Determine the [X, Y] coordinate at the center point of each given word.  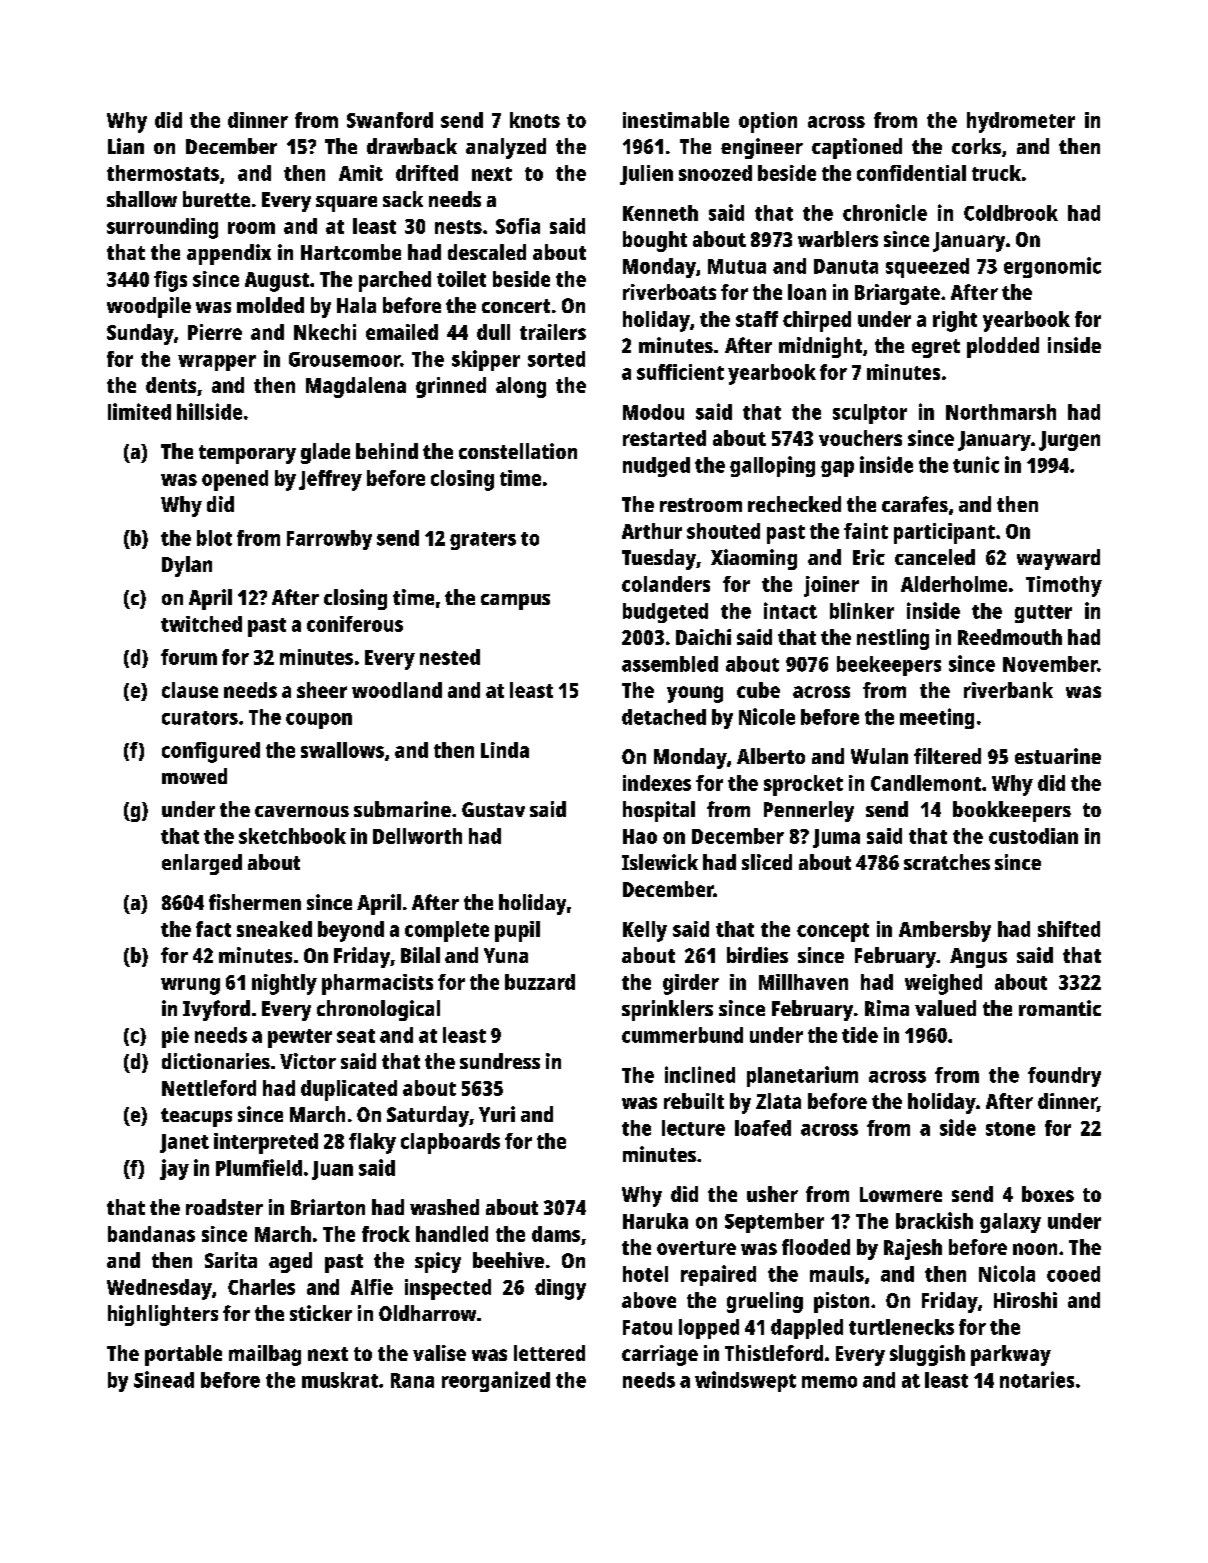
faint [866, 531]
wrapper [217, 363]
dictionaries [216, 1061]
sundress [500, 1061]
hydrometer [1021, 122]
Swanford [390, 120]
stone [1010, 1129]
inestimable [676, 120]
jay [174, 1169]
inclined [700, 1074]
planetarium [802, 1076]
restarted [664, 438]
